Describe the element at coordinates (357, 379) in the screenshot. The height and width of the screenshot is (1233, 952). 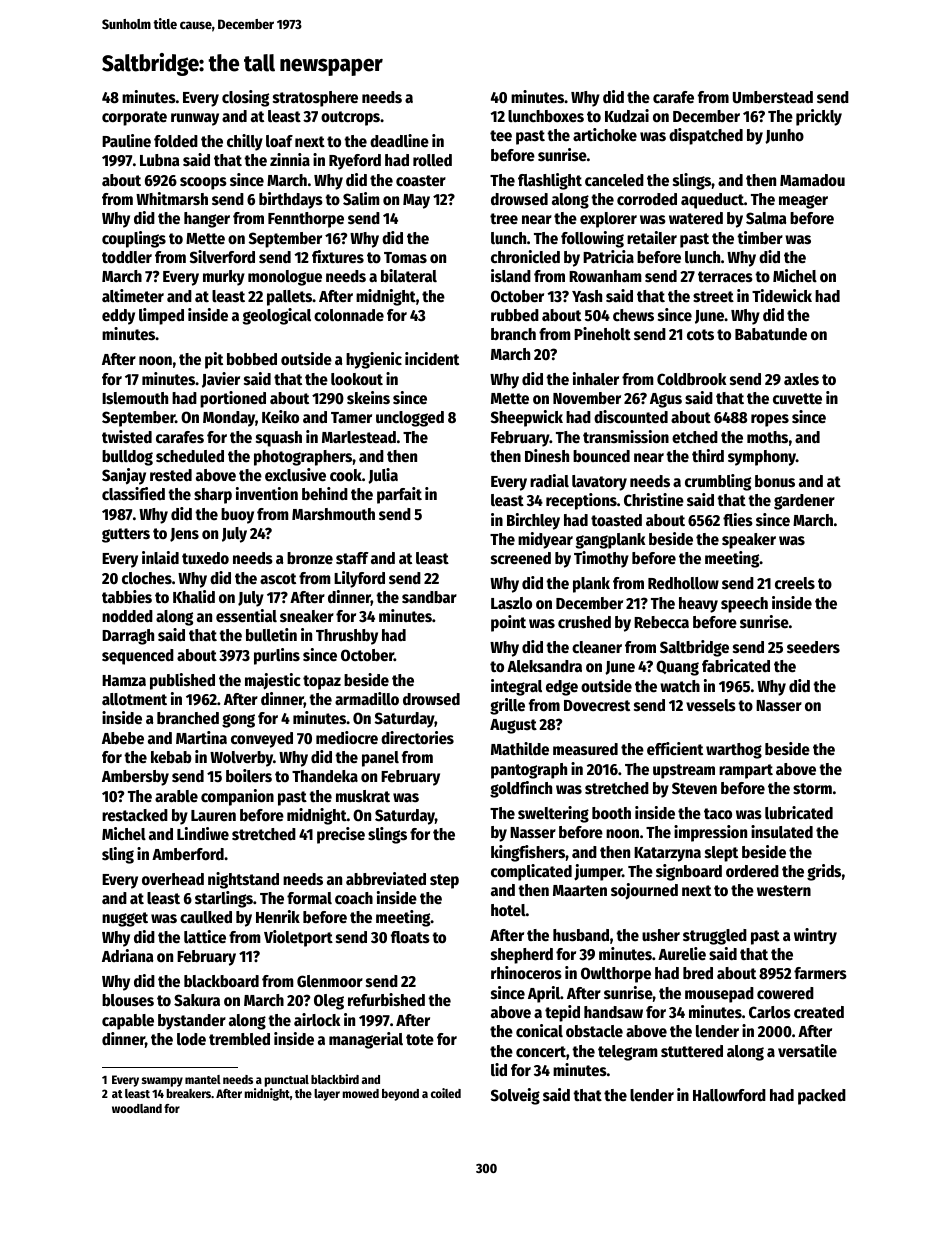
I see `lookout` at that location.
